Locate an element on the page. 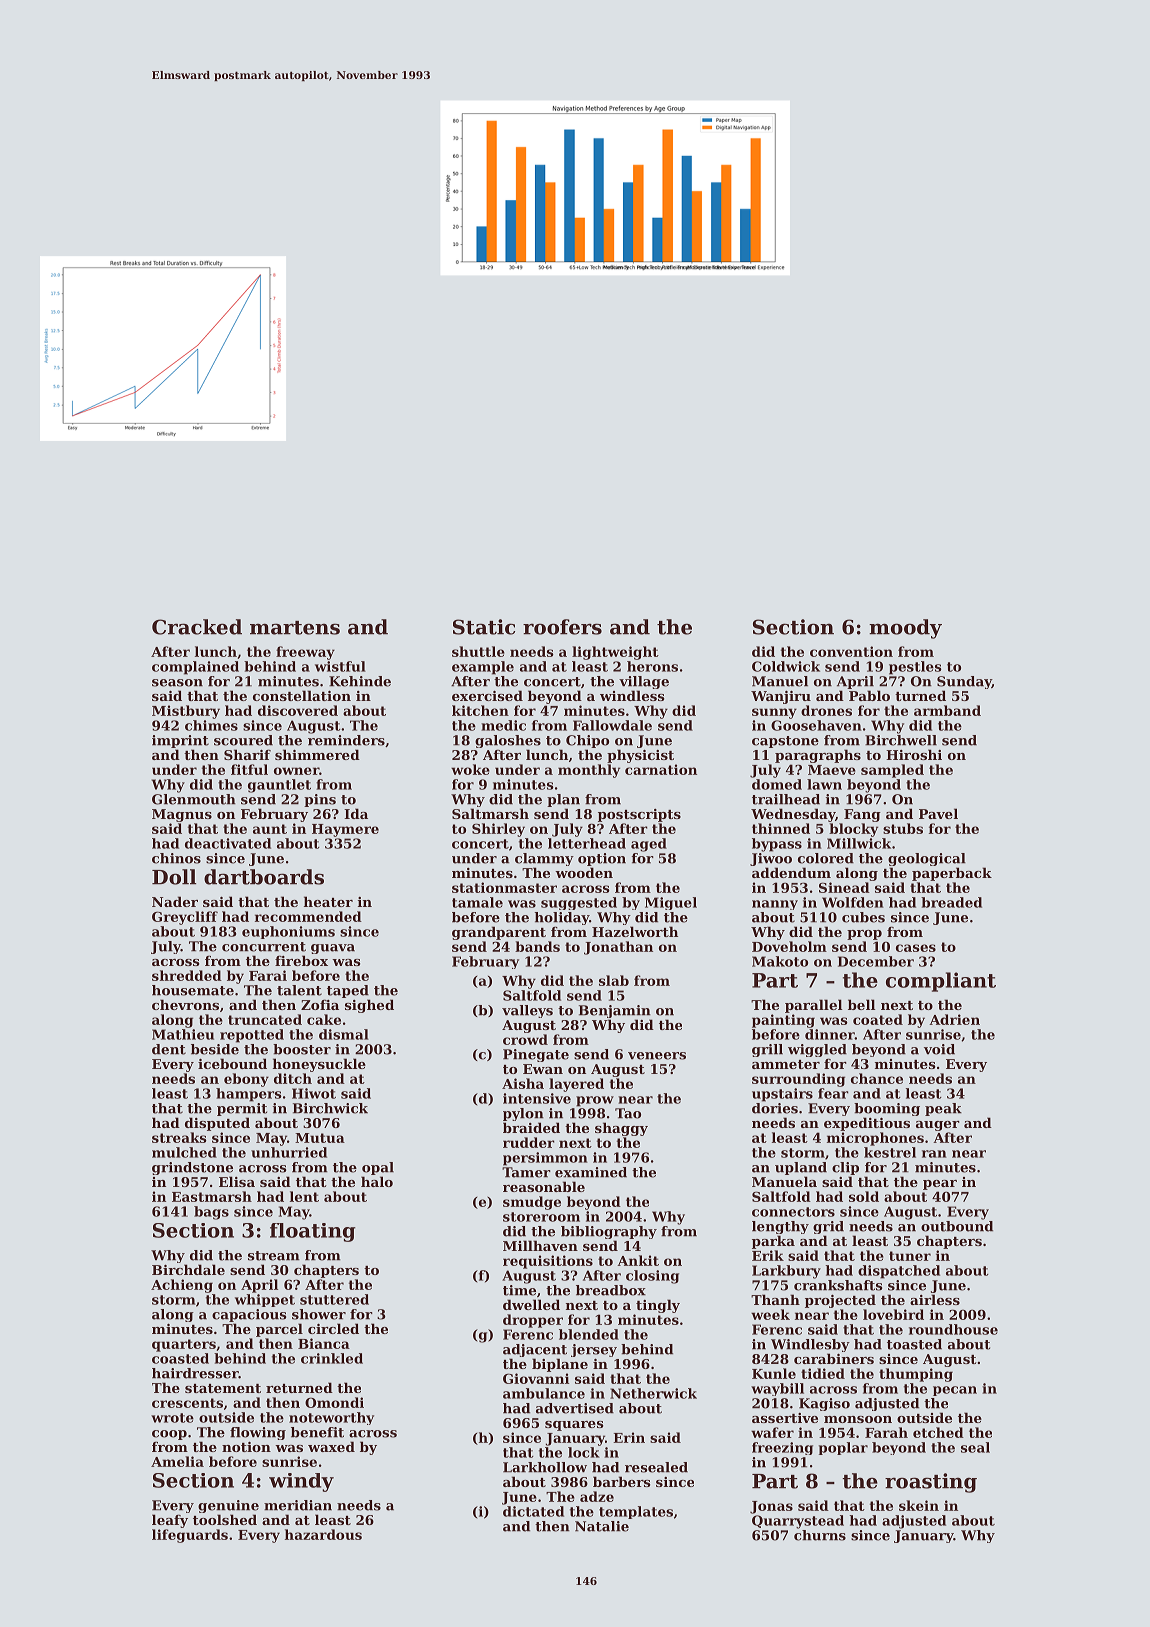  prow is located at coordinates (595, 1101).
